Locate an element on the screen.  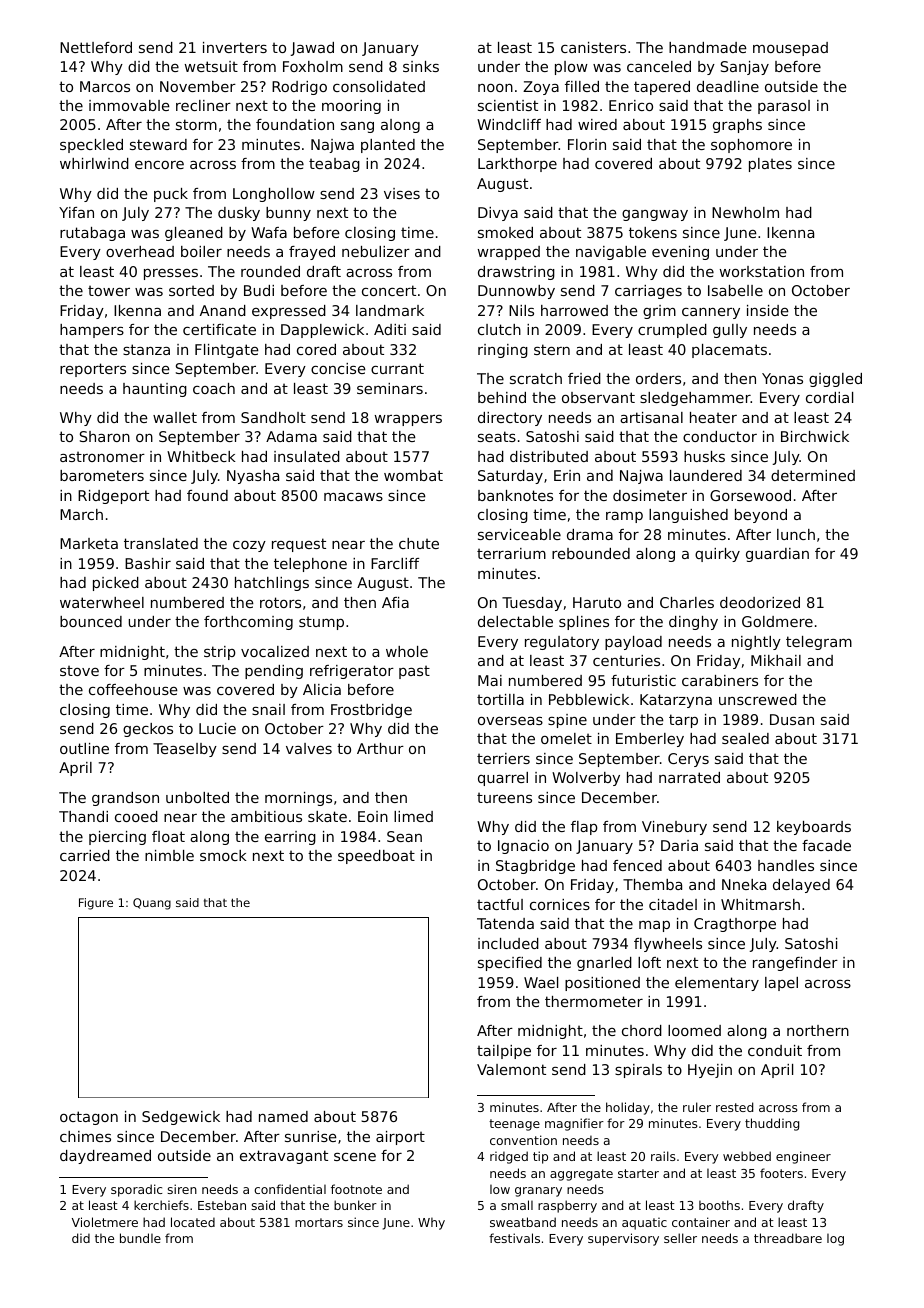
Goldmere is located at coordinates (777, 621).
